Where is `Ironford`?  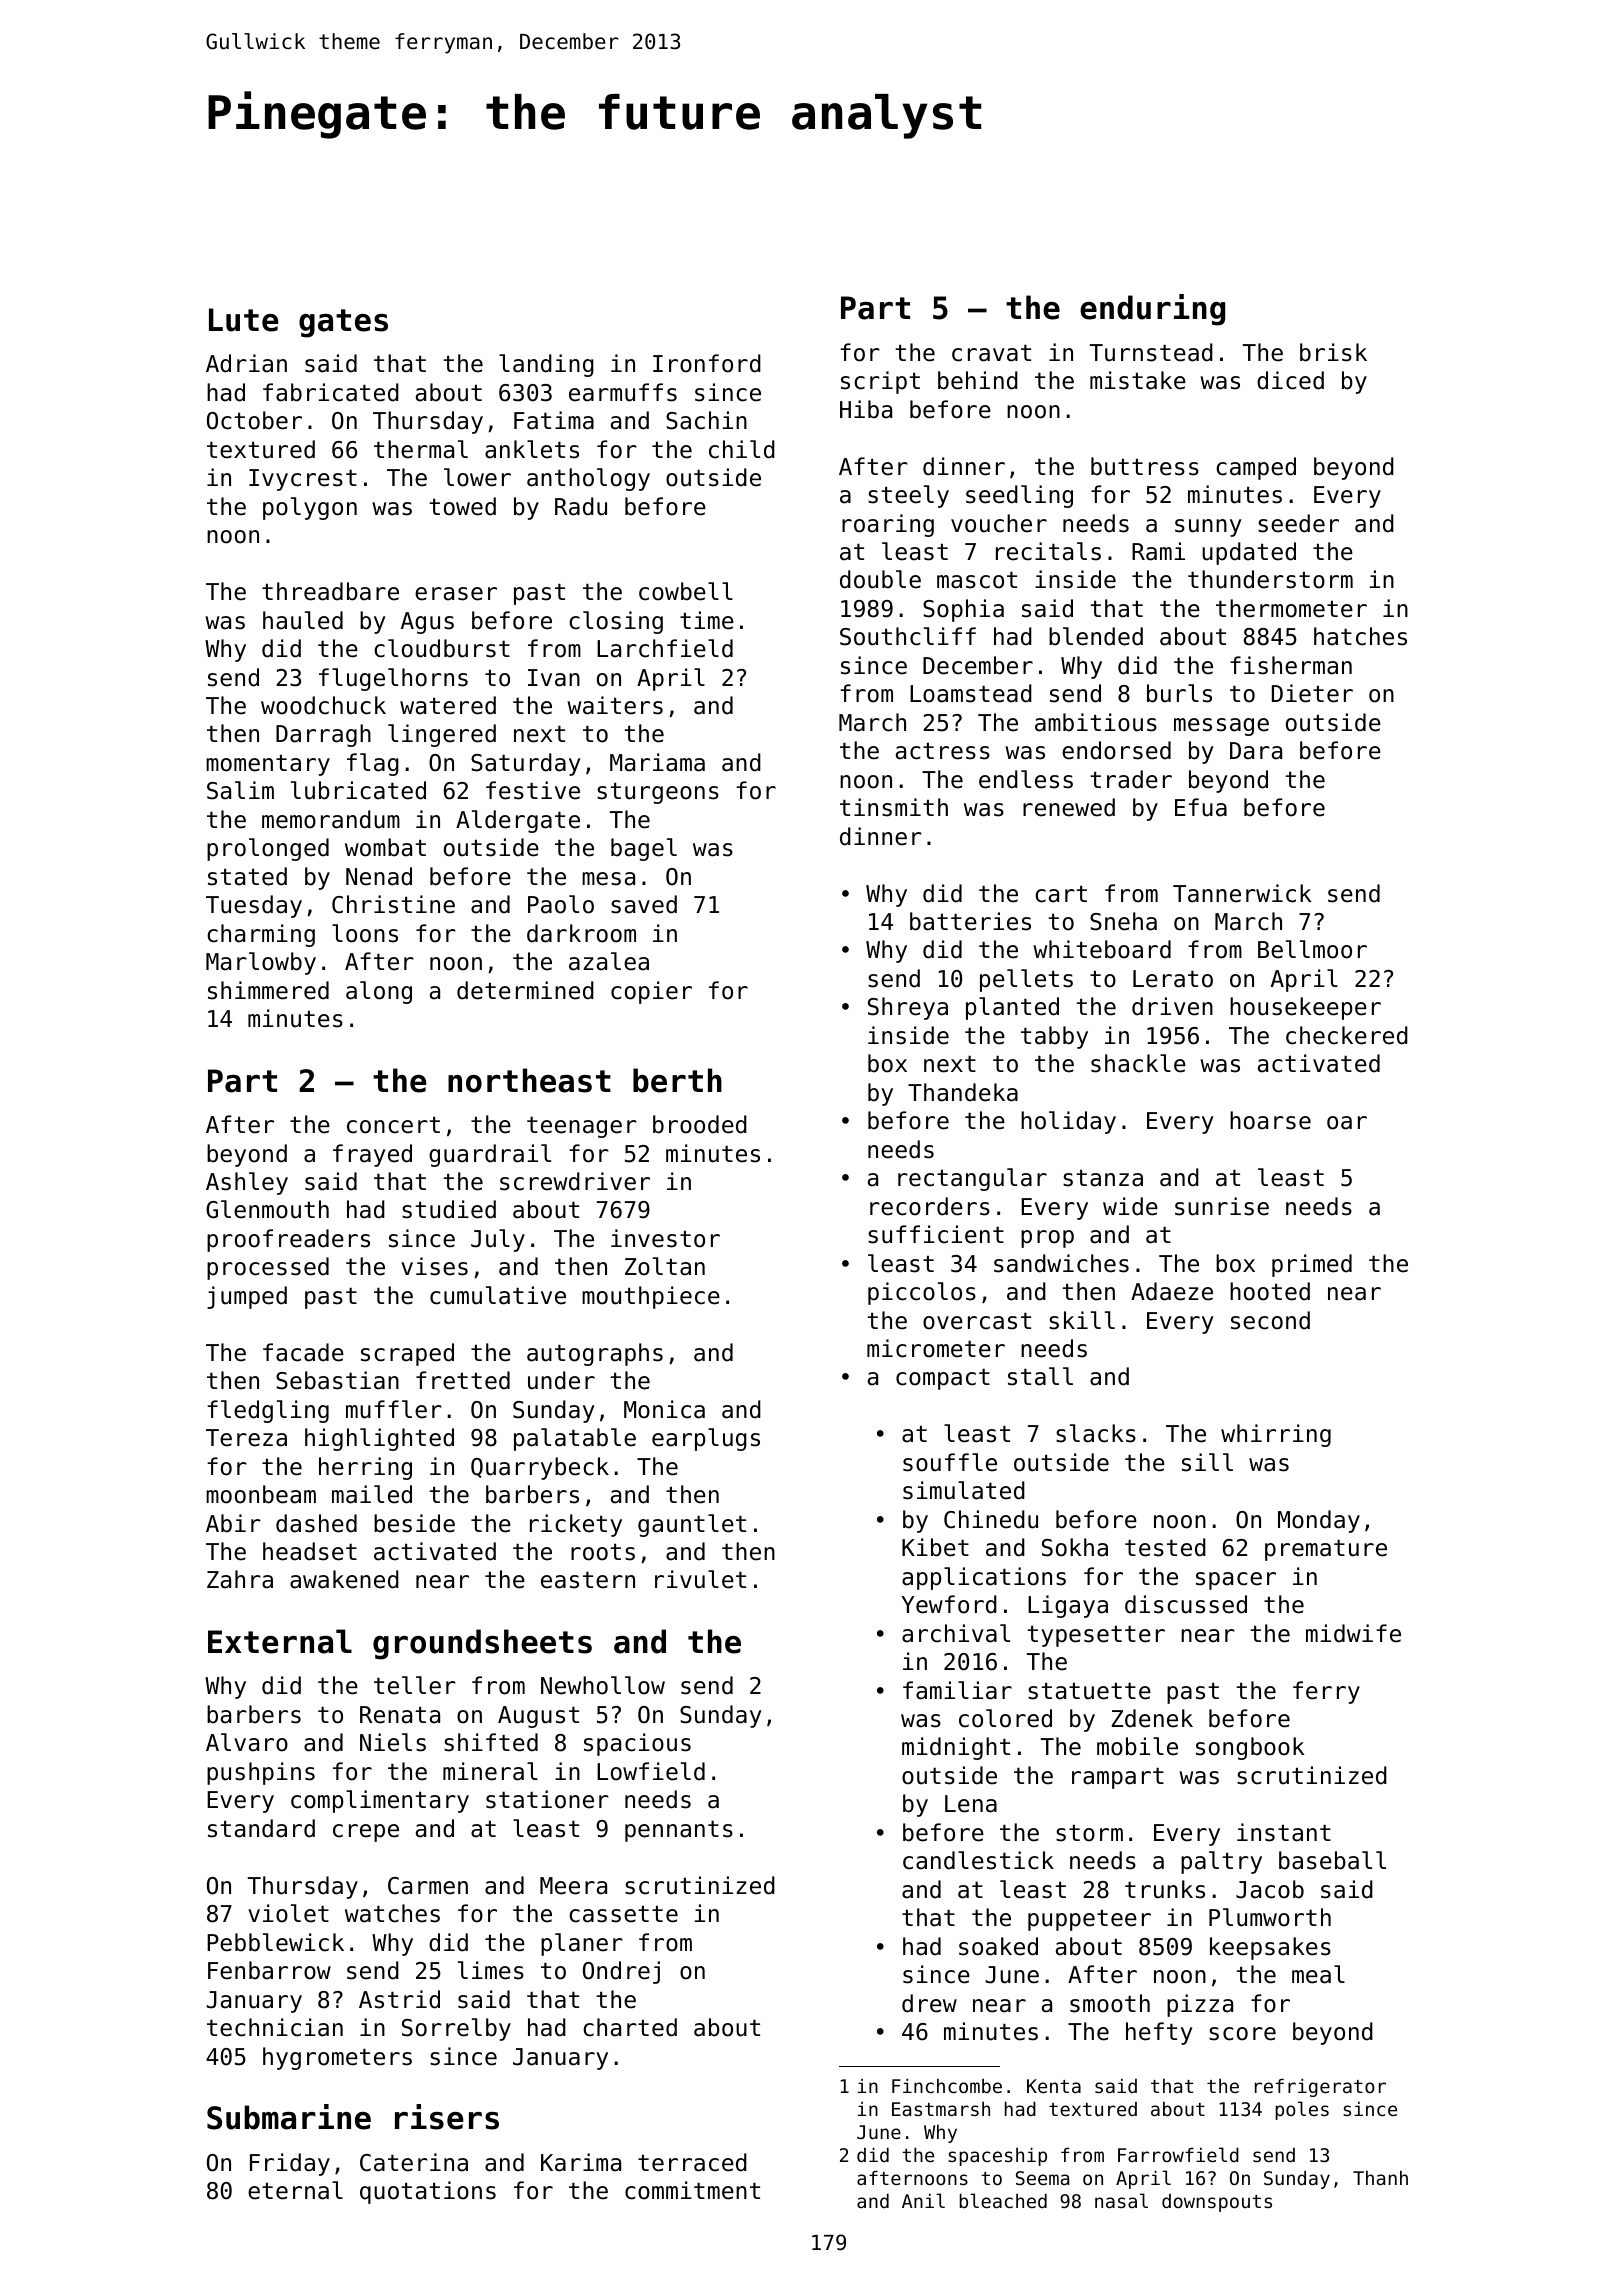
Ironford is located at coordinates (707, 363).
